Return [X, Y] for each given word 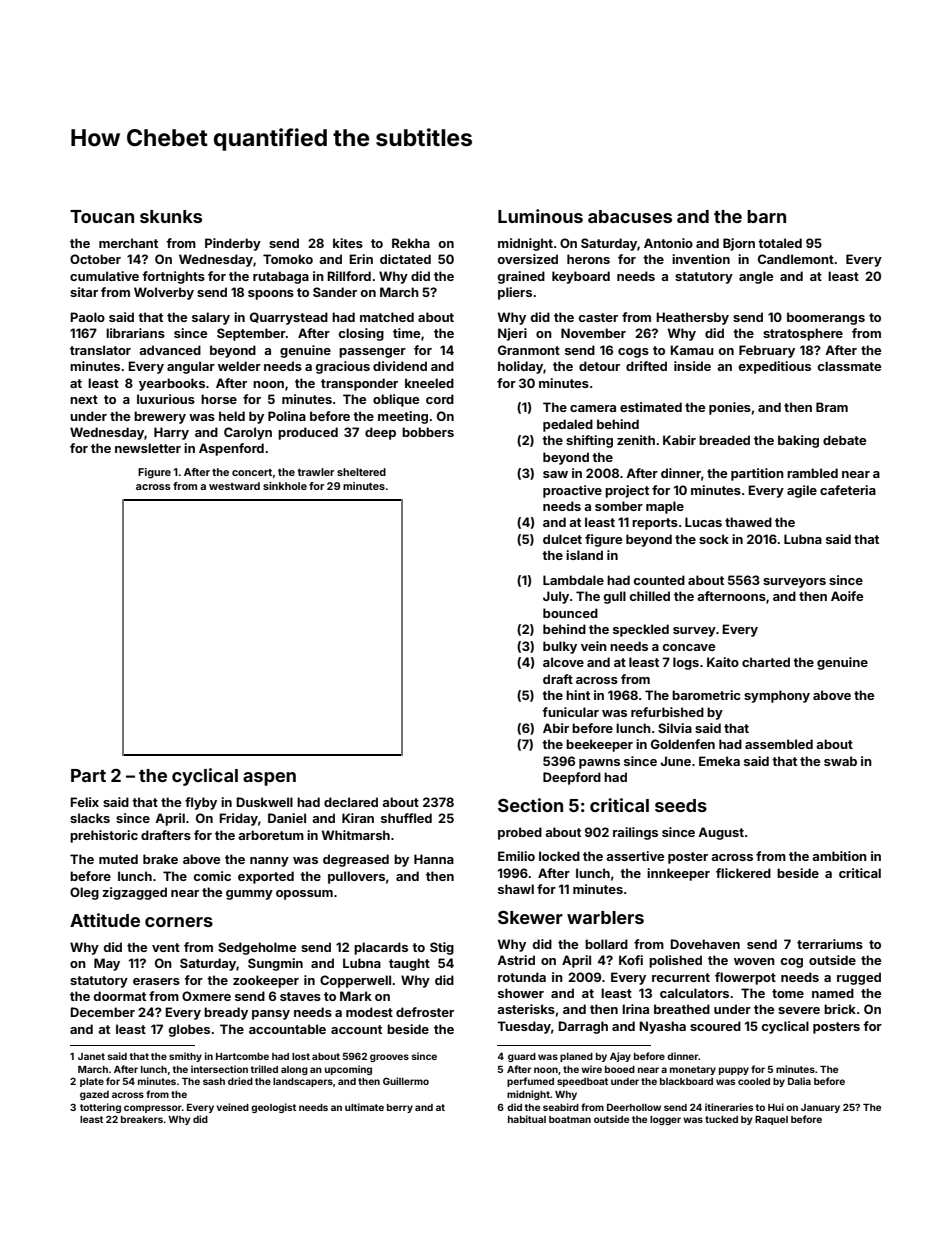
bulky [560, 647]
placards [381, 948]
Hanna [434, 859]
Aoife [847, 596]
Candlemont [796, 259]
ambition [839, 856]
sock [714, 539]
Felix [84, 802]
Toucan [102, 216]
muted [118, 859]
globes [189, 1030]
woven [754, 961]
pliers [515, 293]
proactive [572, 491]
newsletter [148, 448]
